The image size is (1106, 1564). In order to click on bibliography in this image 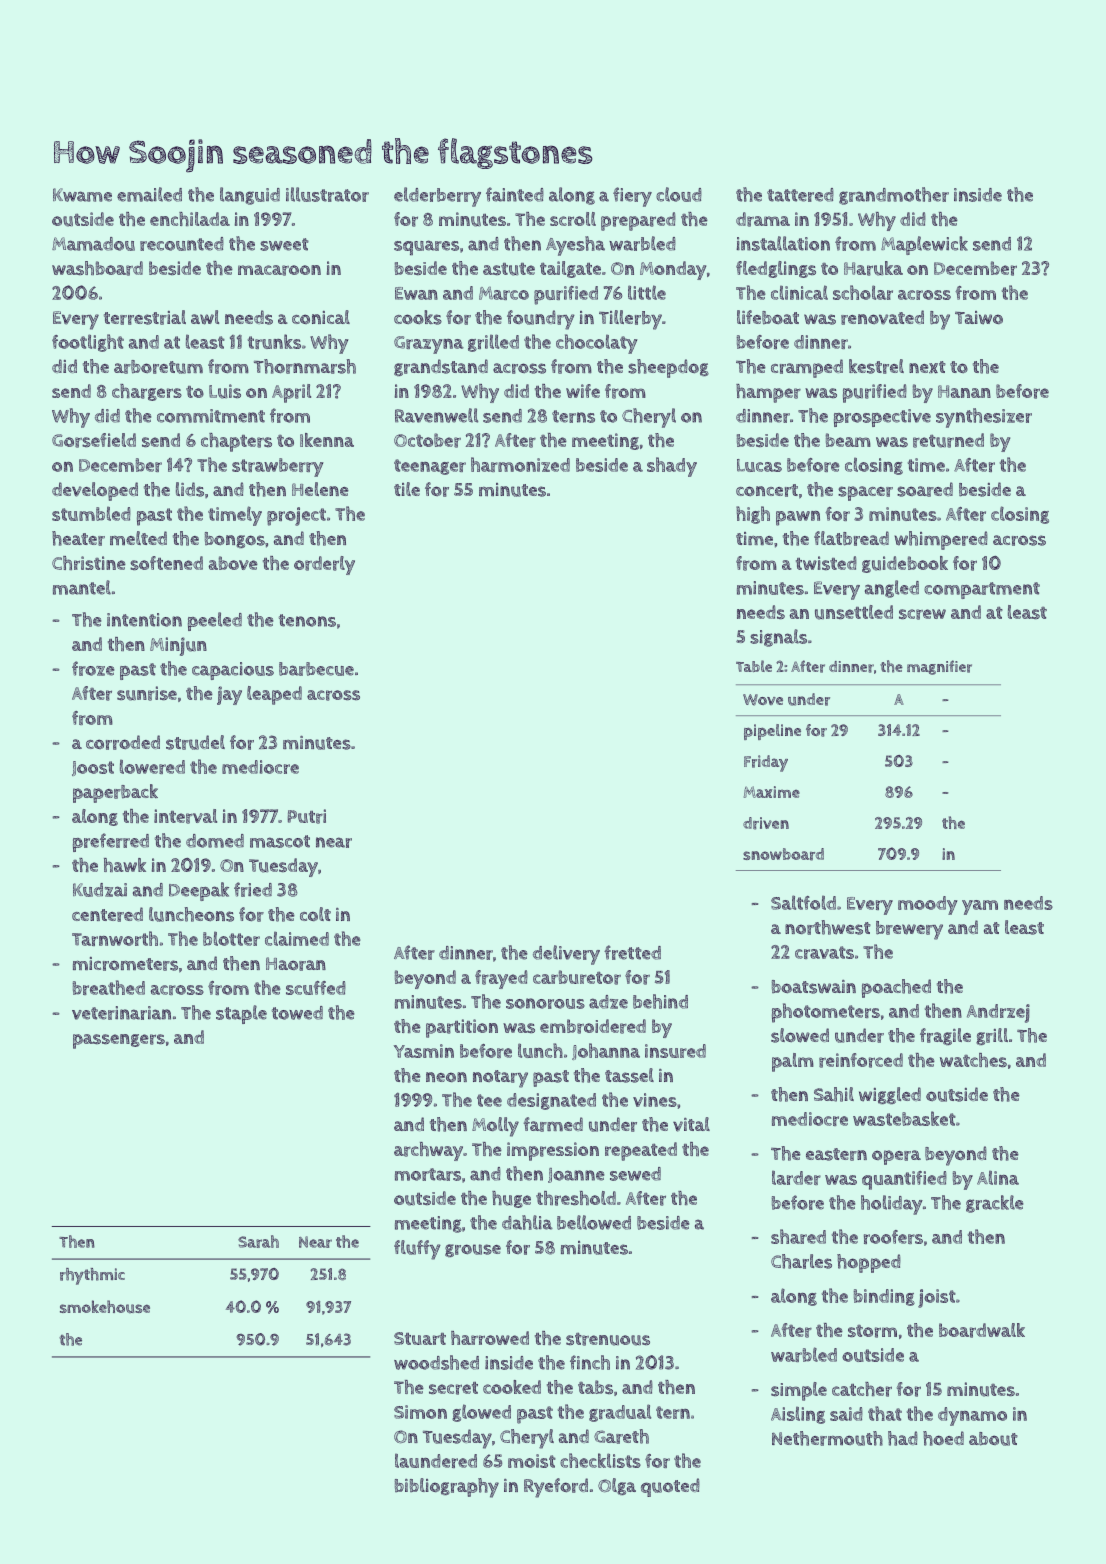, I will do `click(447, 1488)`.
